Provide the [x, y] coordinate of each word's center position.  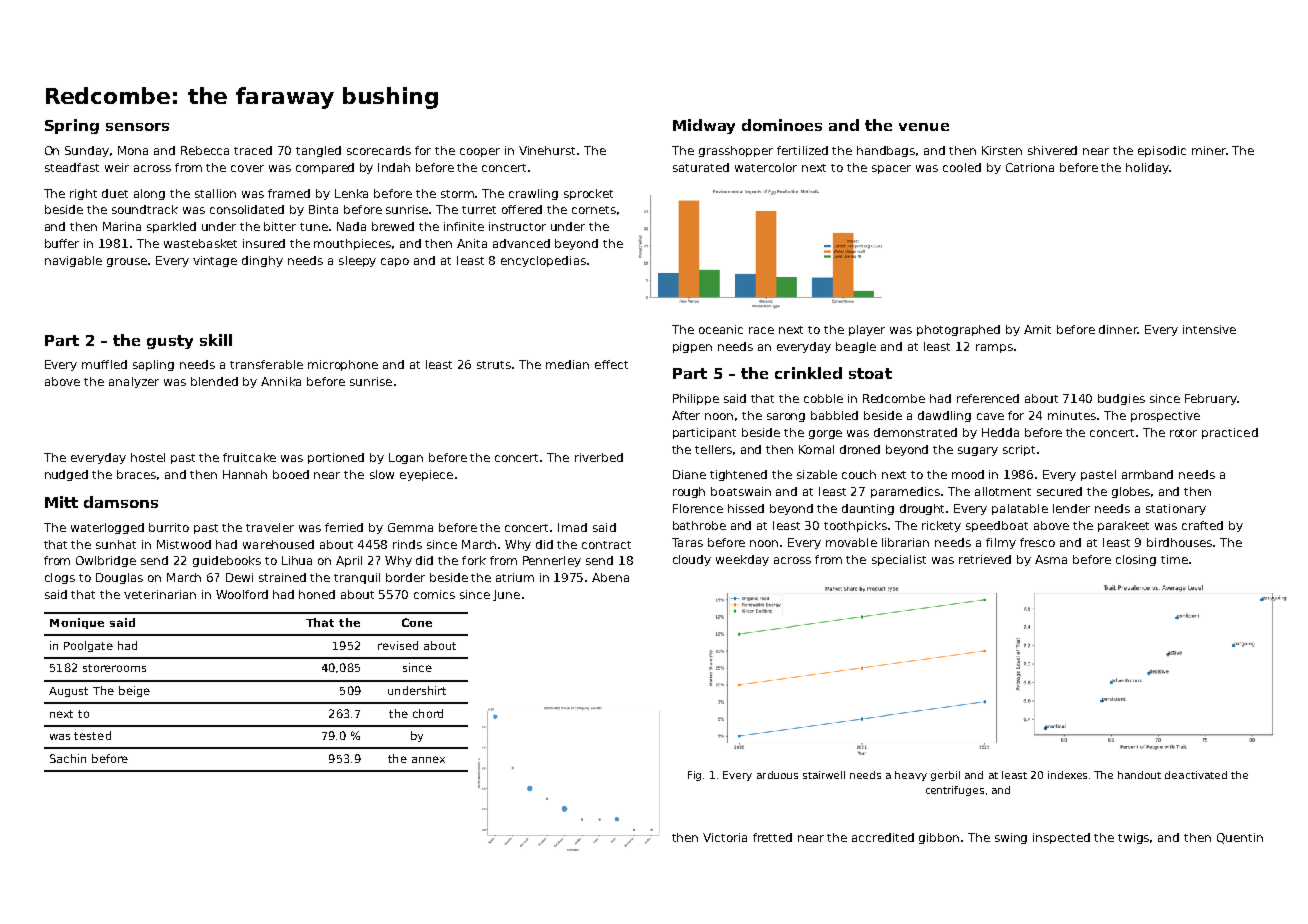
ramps [994, 348]
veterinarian [160, 594]
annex [428, 759]
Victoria [725, 837]
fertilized [802, 150]
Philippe [696, 399]
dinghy [262, 261]
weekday [742, 560]
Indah [394, 167]
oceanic [721, 329]
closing [1136, 560]
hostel [148, 457]
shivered [1052, 150]
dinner [1118, 329]
